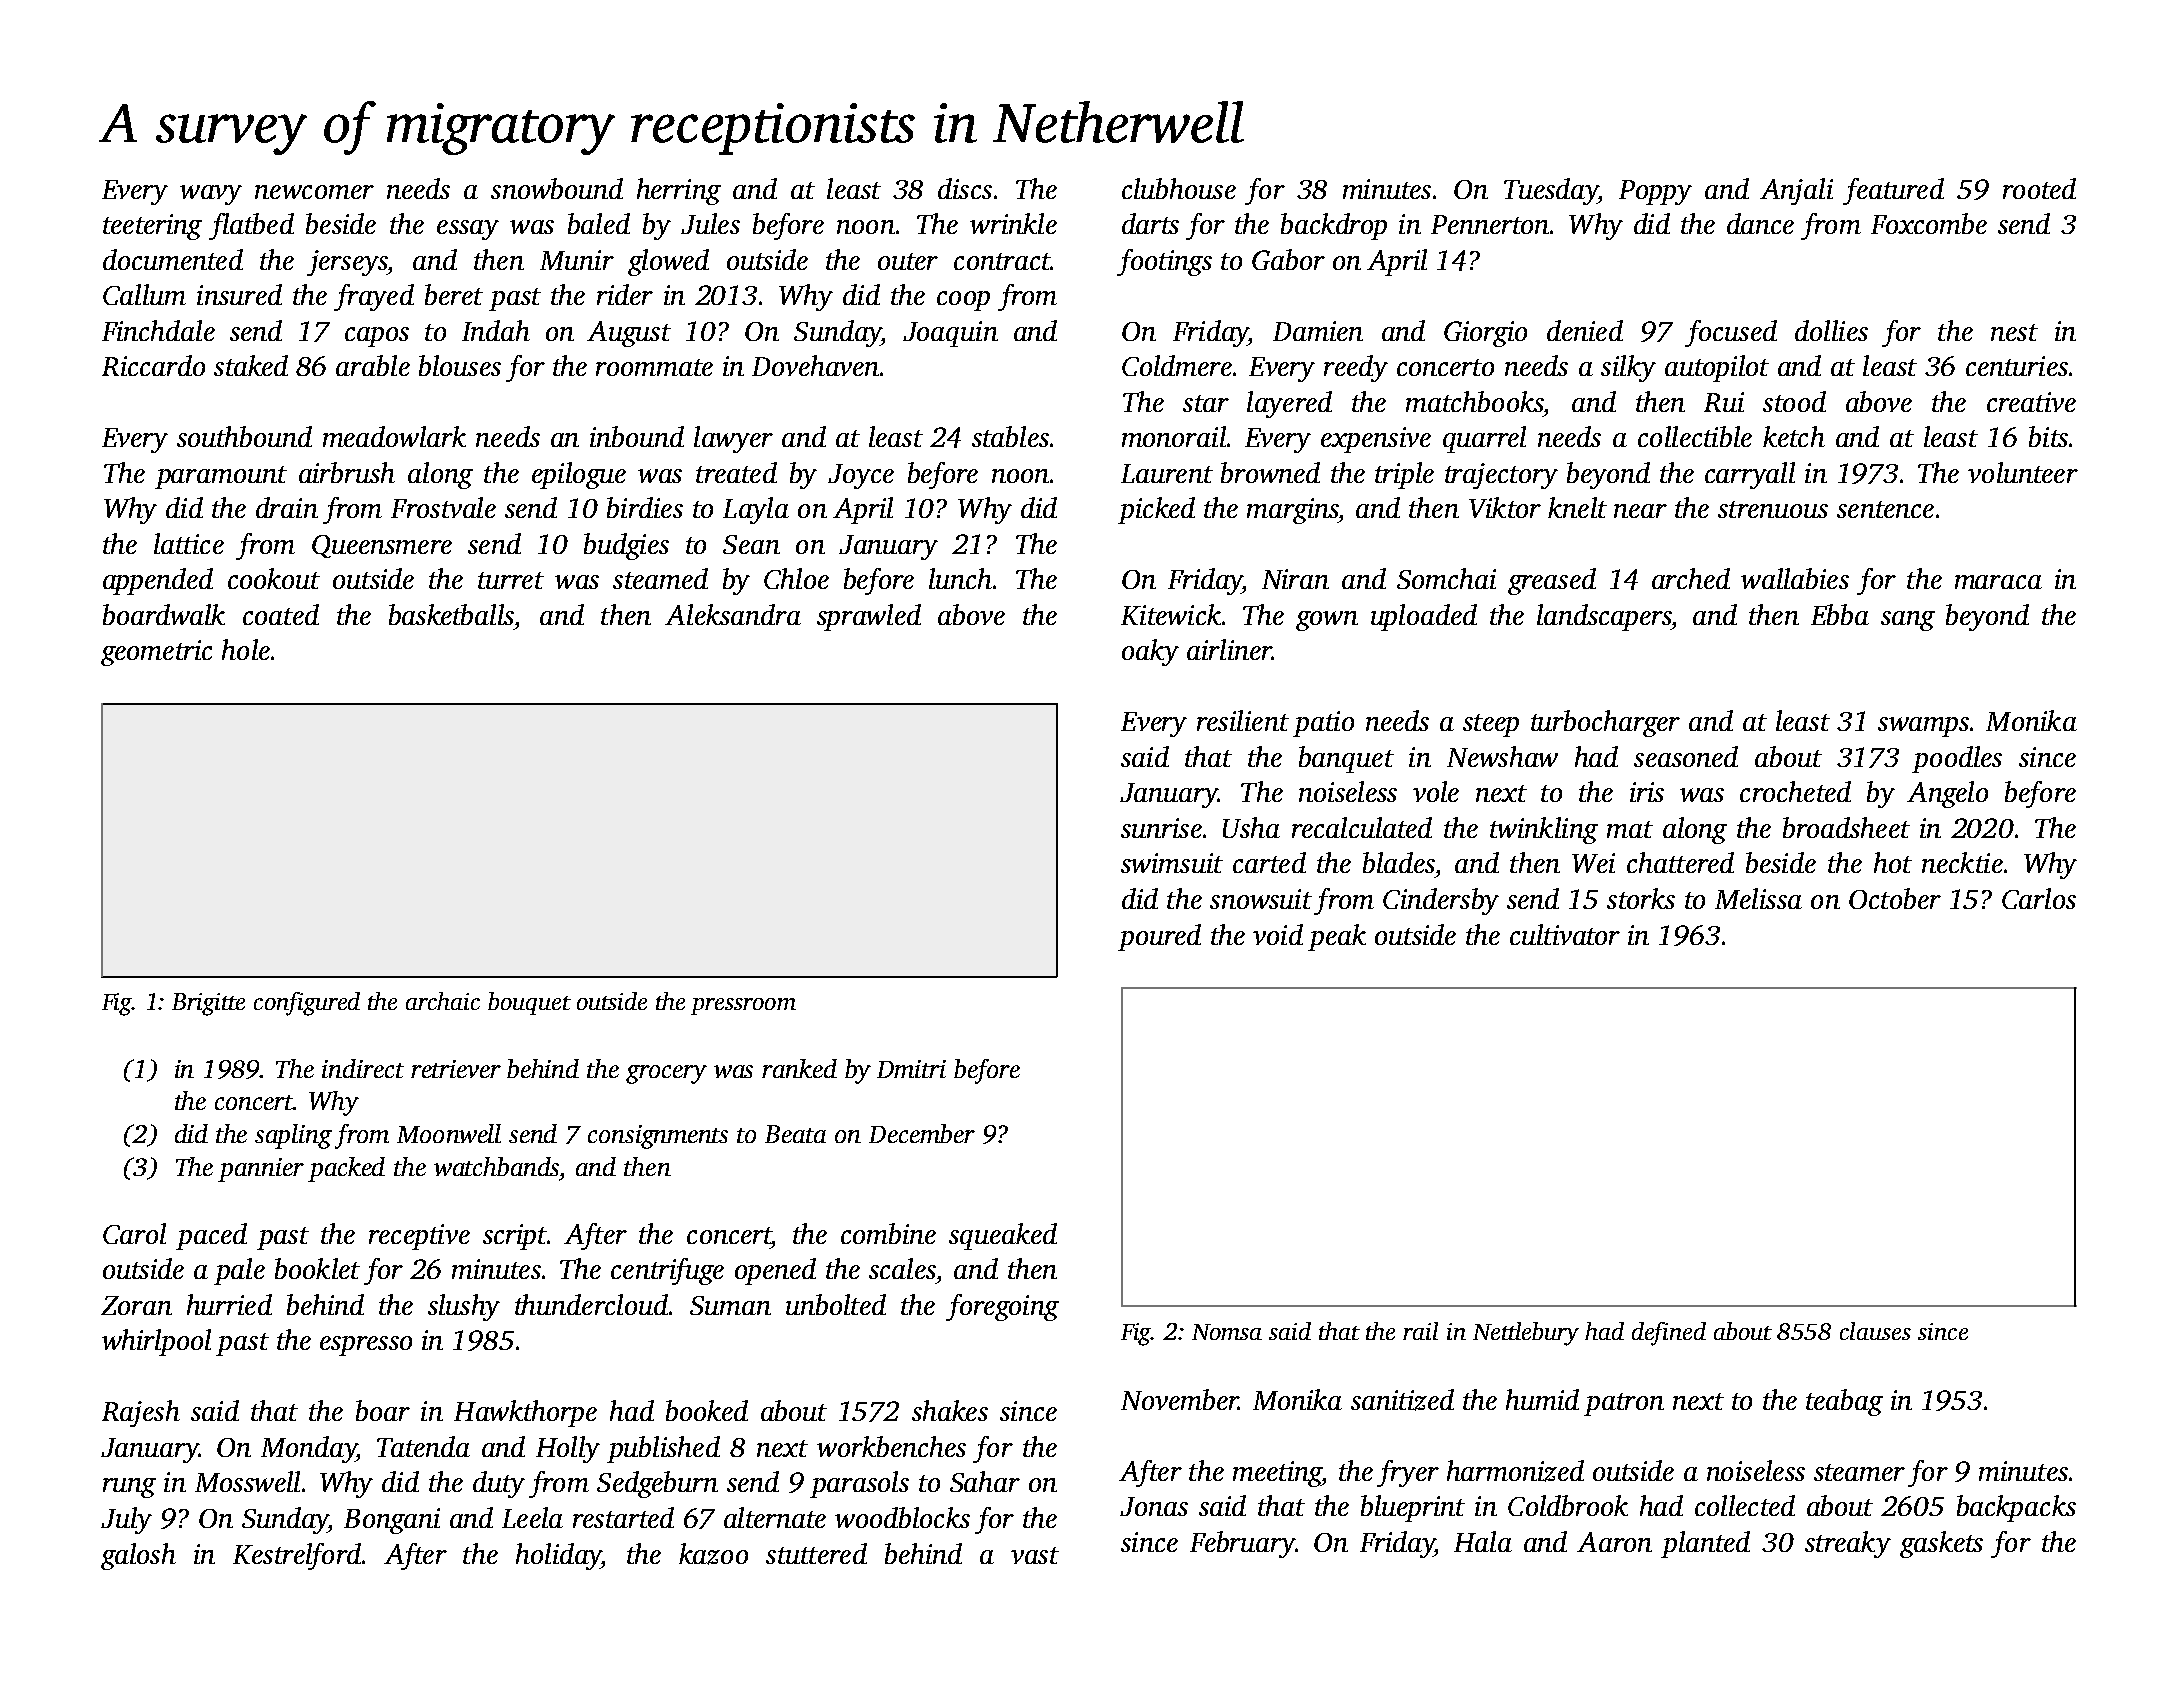 This image has width=2178, height=1683. I want to click on scales, so click(902, 1268).
